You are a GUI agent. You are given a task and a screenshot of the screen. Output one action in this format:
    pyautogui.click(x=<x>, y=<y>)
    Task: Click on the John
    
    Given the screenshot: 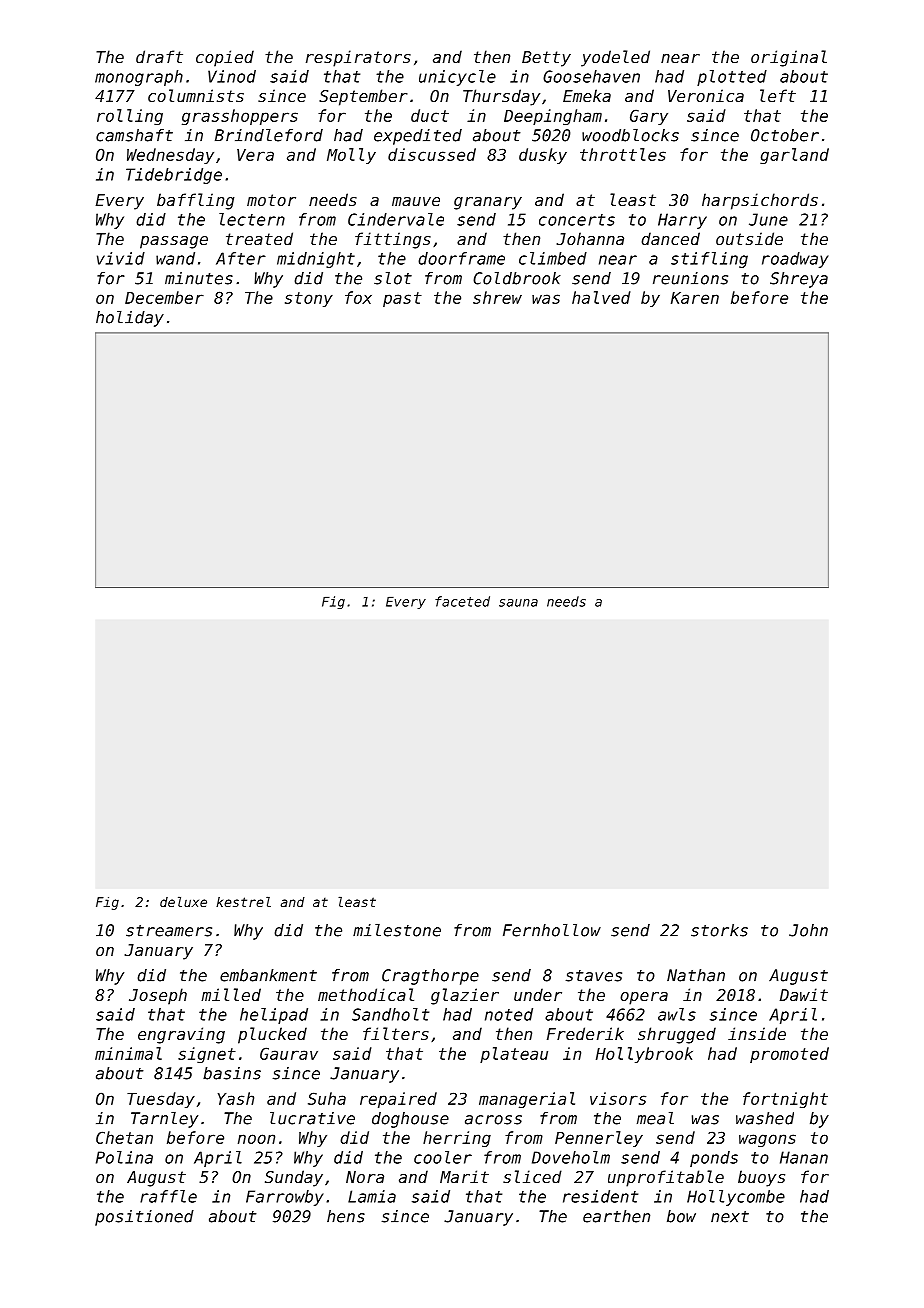 What is the action you would take?
    pyautogui.click(x=808, y=930)
